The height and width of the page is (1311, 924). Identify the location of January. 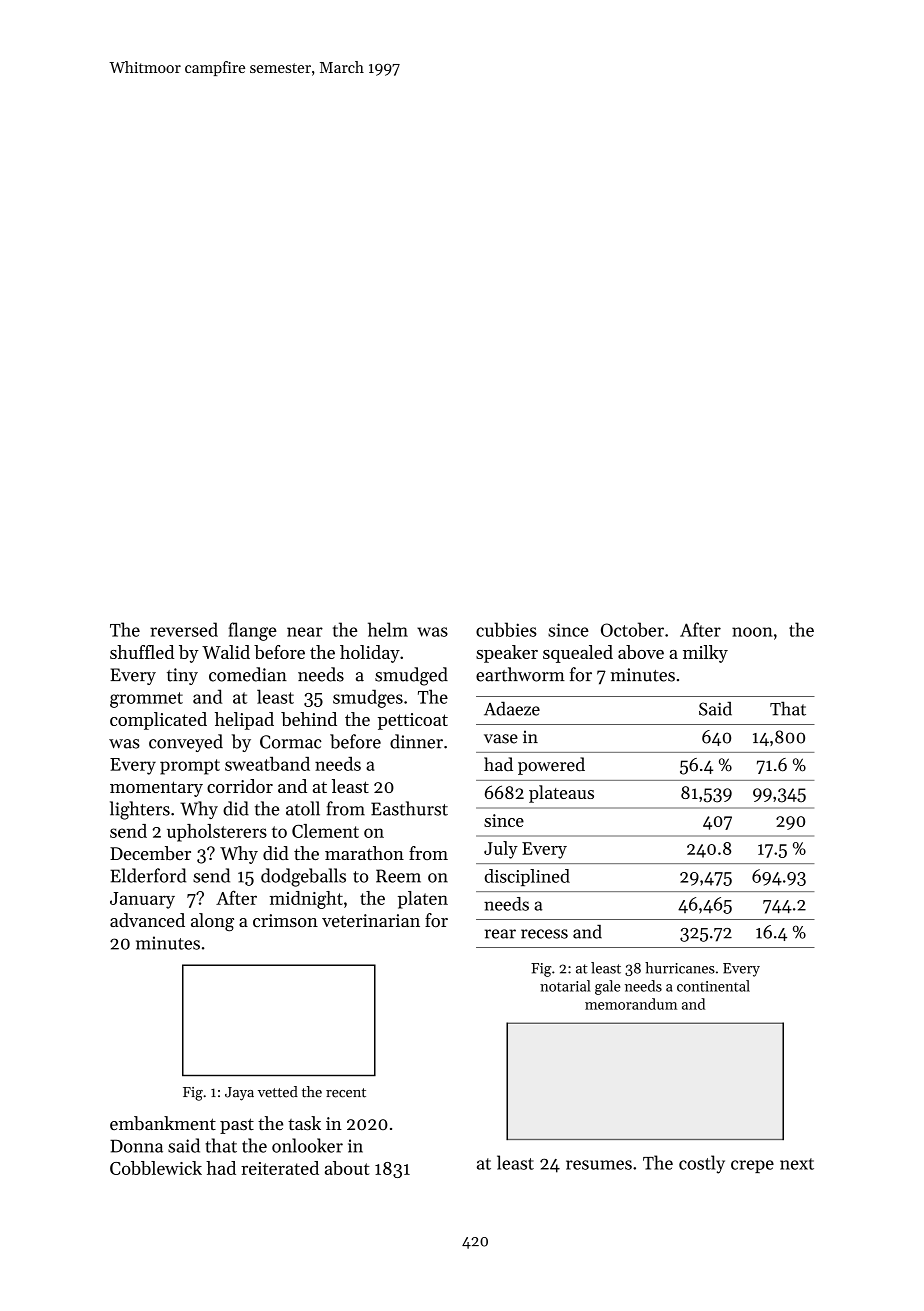
(142, 900).
